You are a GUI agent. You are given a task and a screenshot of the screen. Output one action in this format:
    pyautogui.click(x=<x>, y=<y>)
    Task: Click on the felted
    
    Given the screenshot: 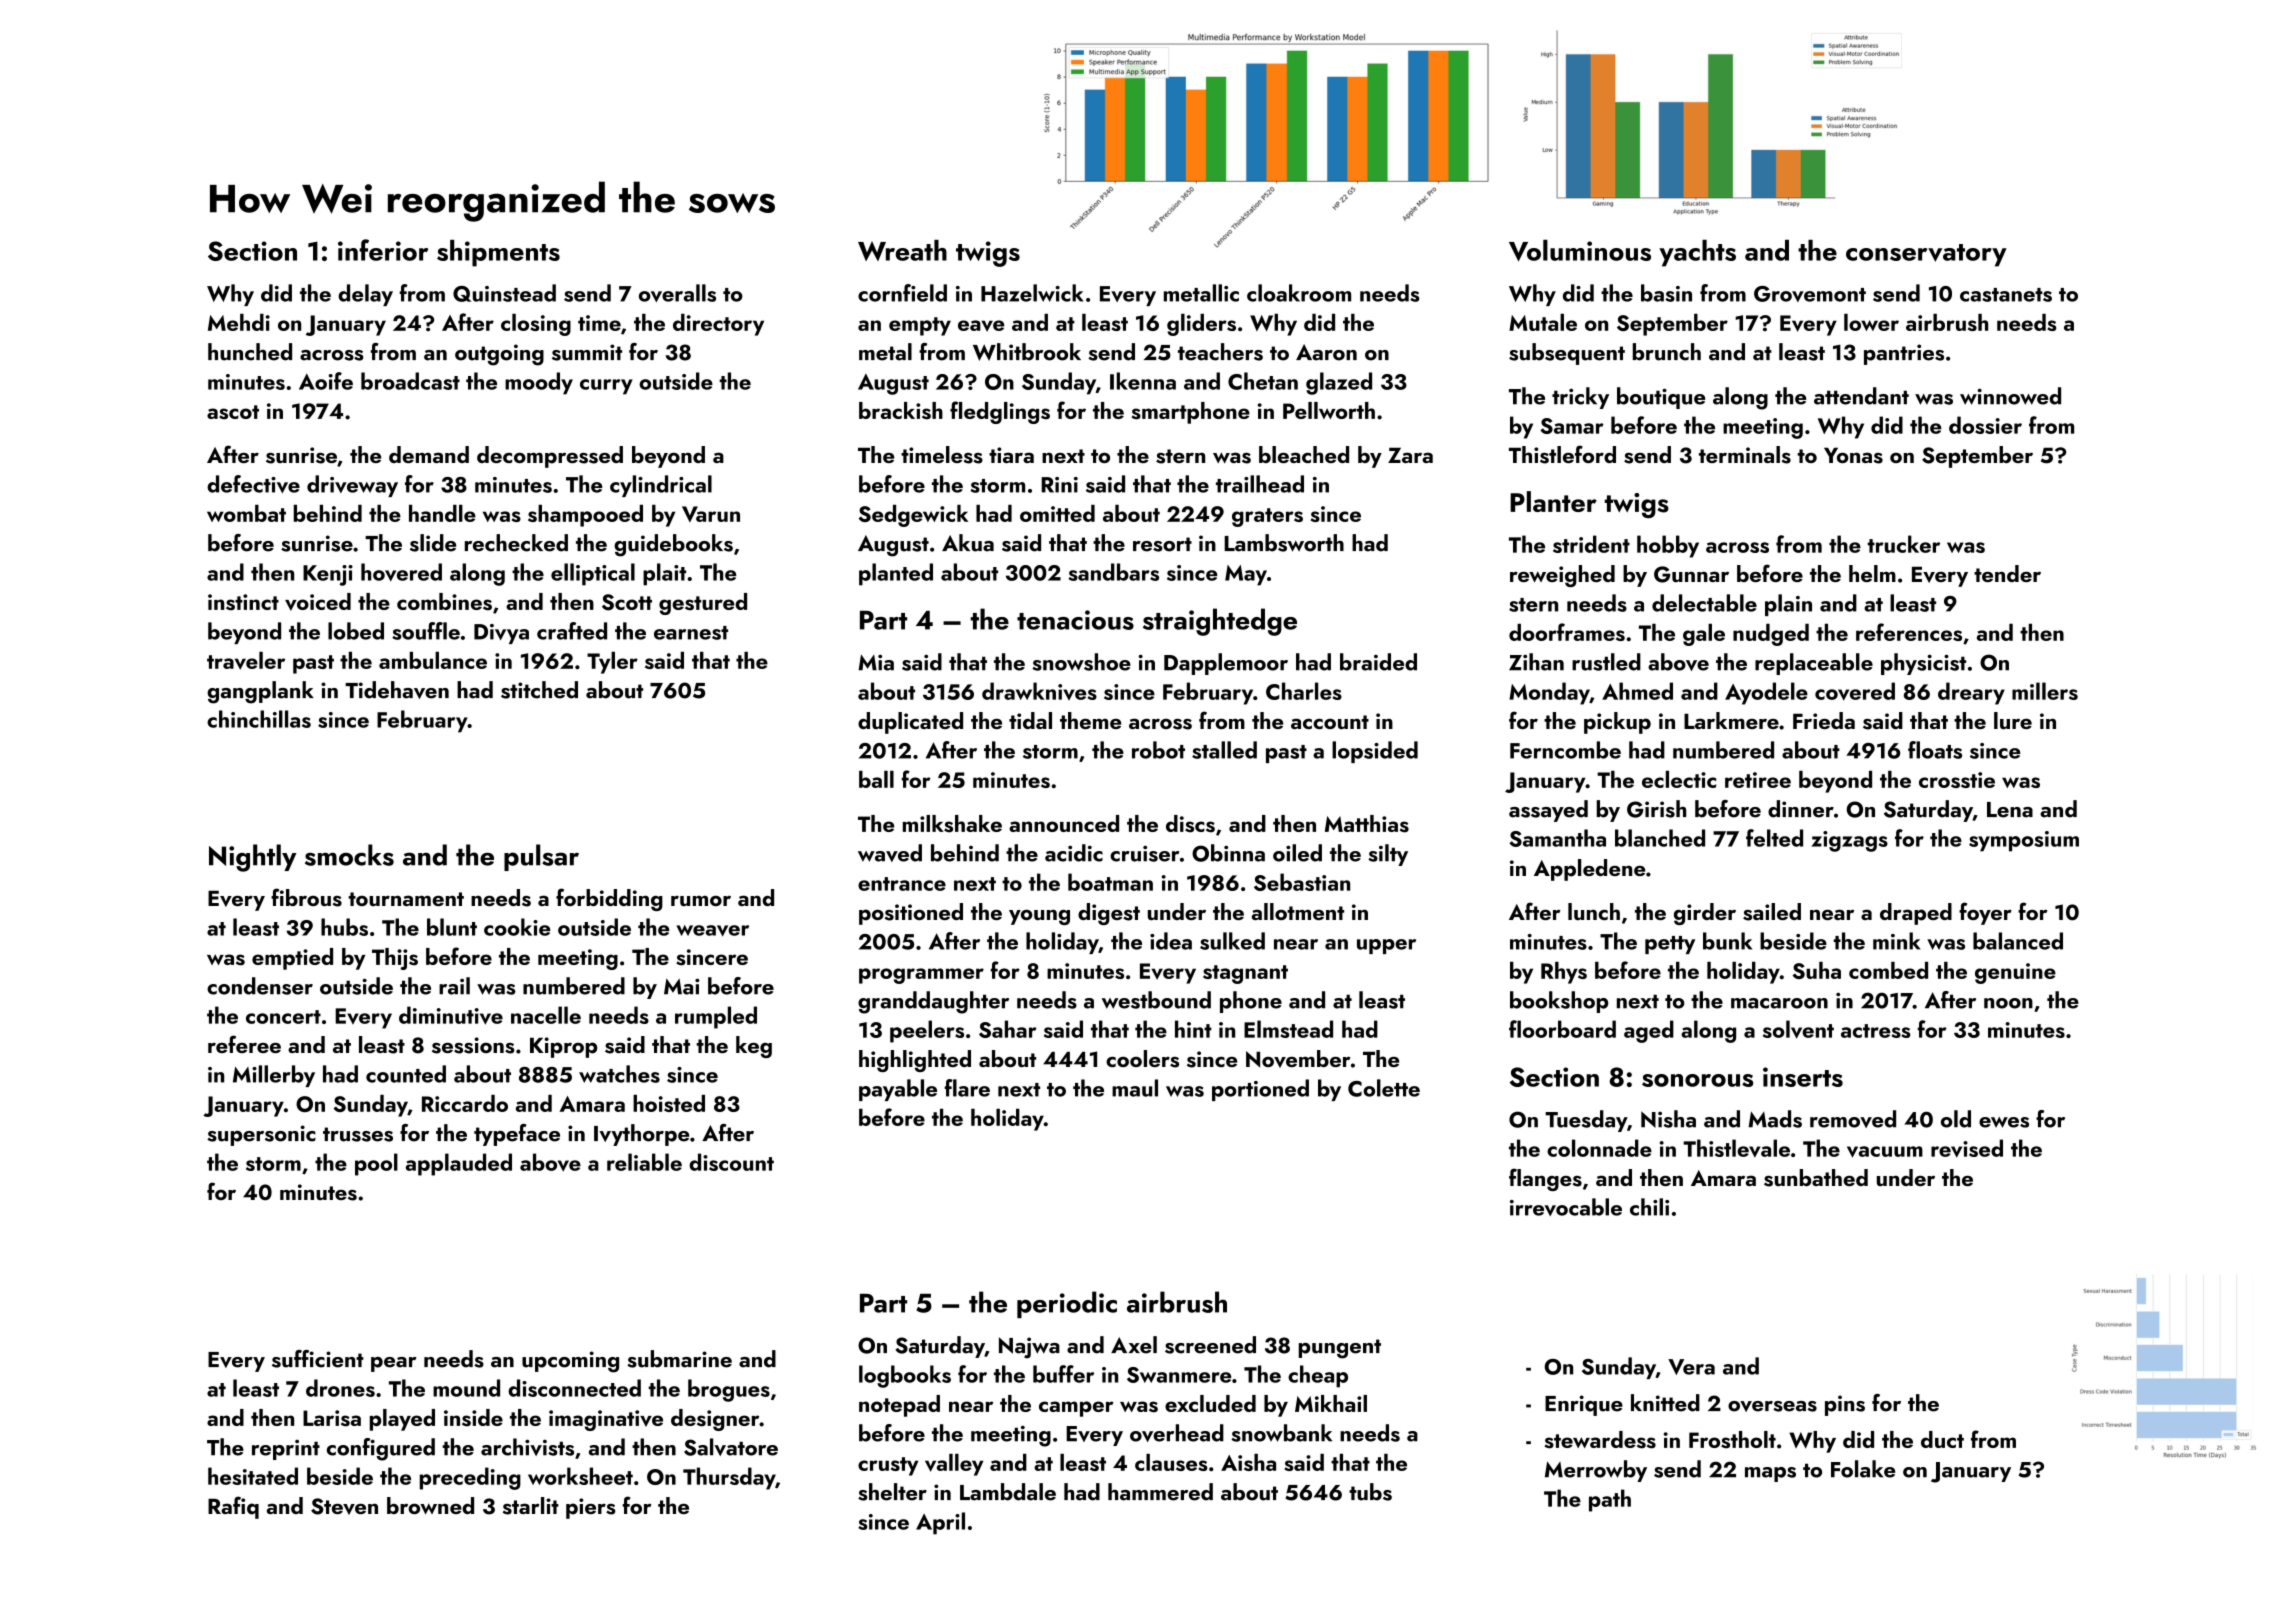 What is the action you would take?
    pyautogui.click(x=1774, y=838)
